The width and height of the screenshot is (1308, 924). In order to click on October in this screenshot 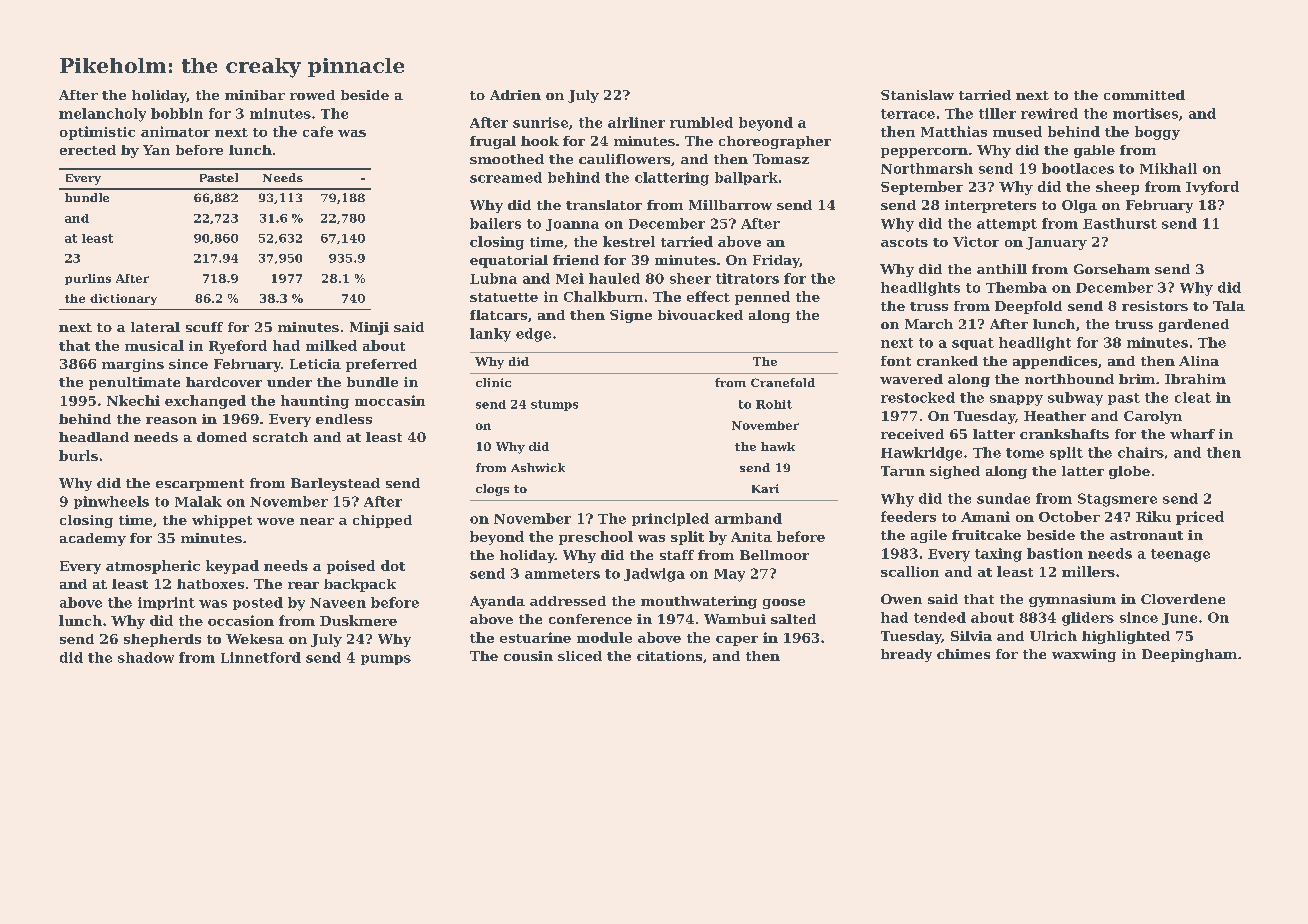, I will do `click(1069, 516)`.
